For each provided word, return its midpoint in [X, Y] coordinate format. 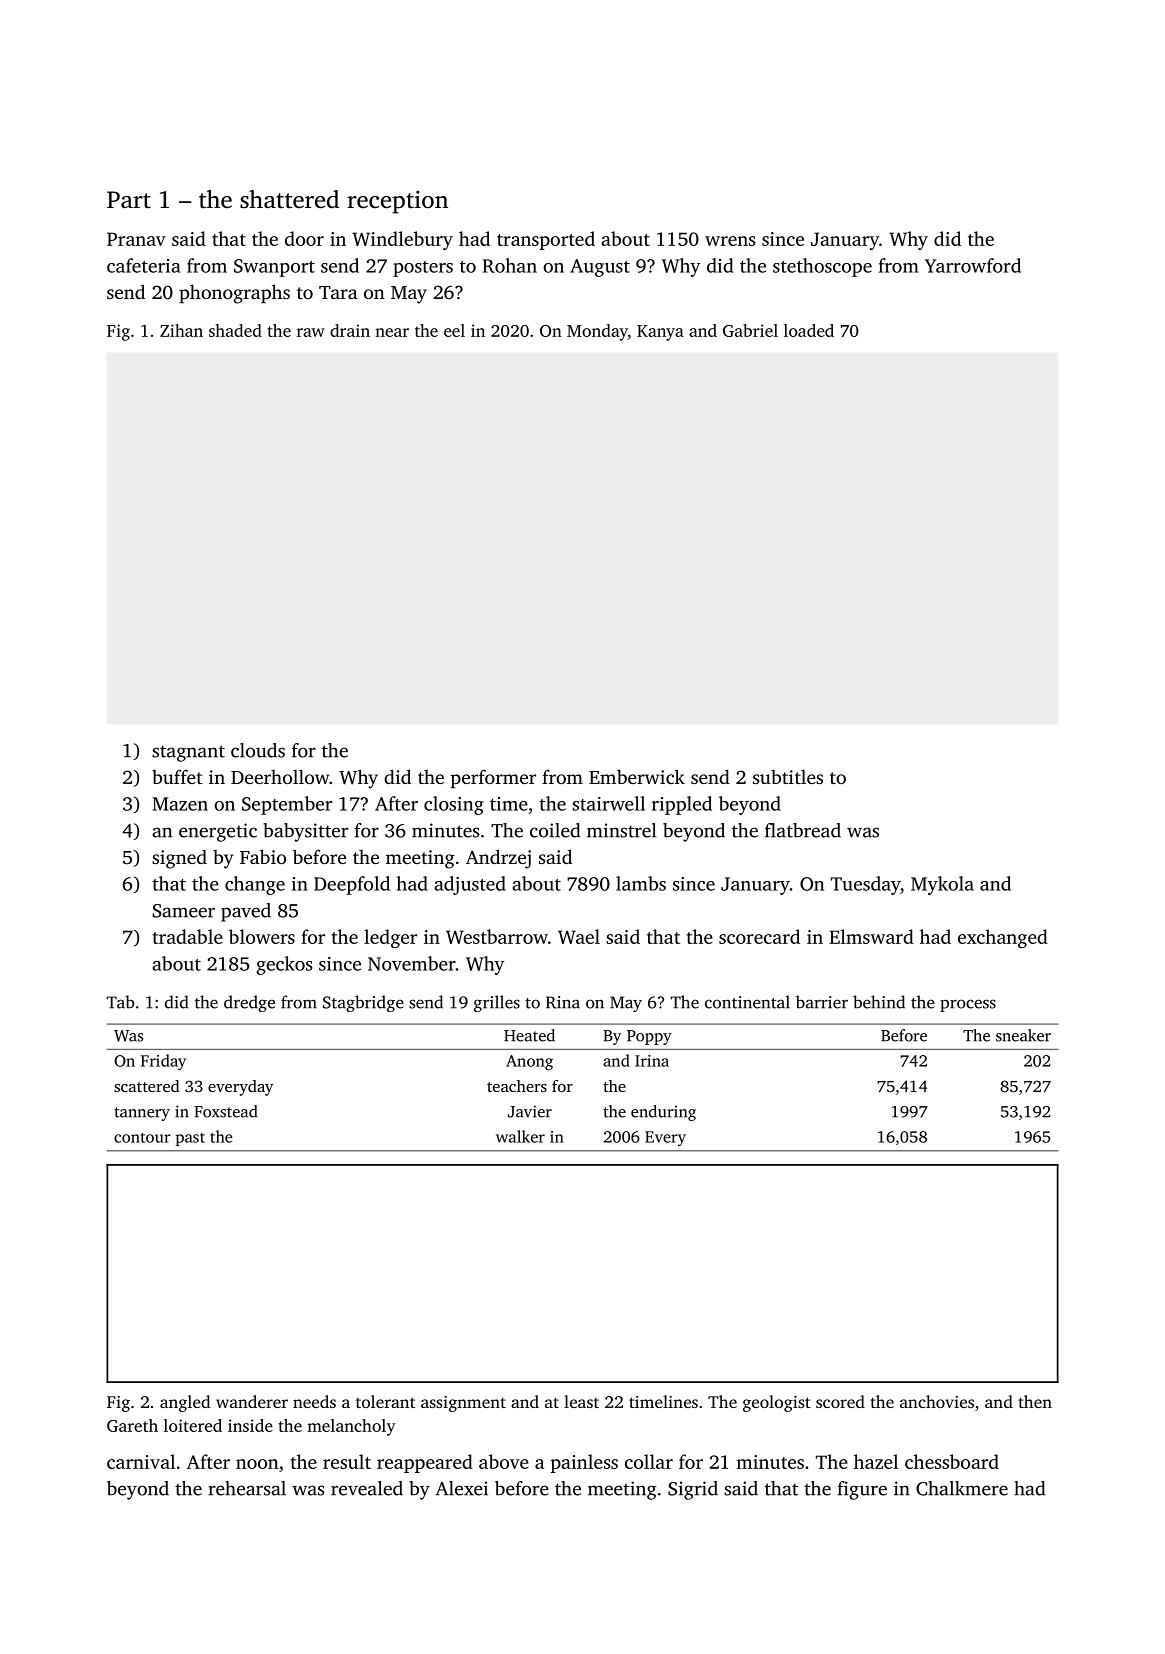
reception [397, 202]
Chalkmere [962, 1488]
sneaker [1023, 1035]
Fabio [263, 856]
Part [129, 200]
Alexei [461, 1488]
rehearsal [247, 1488]
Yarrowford [973, 265]
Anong [529, 1063]
